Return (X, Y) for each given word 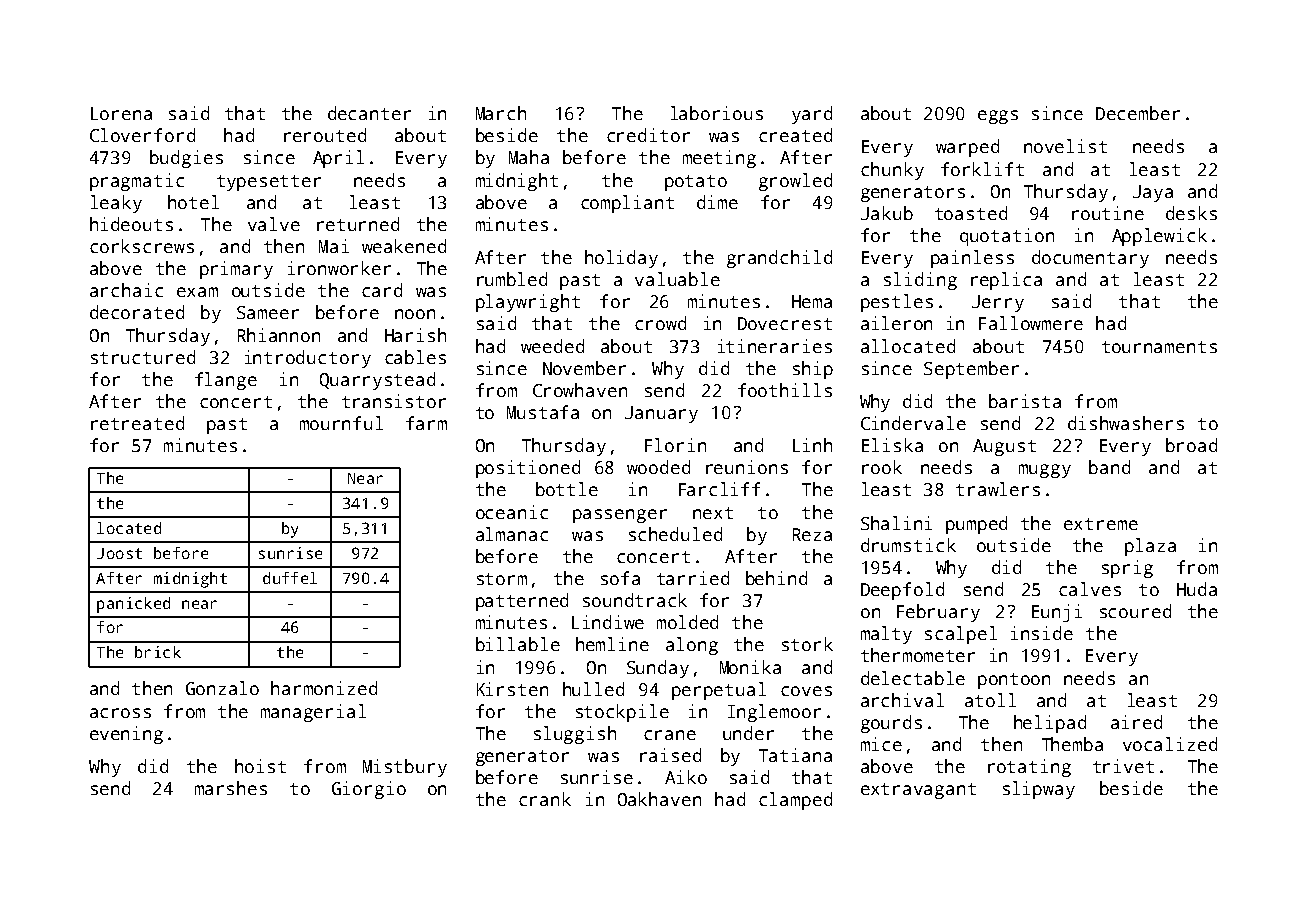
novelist (1065, 146)
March (501, 113)
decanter (369, 113)
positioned (528, 469)
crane (670, 735)
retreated (137, 423)
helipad (1050, 724)
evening (126, 735)
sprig (1127, 569)
